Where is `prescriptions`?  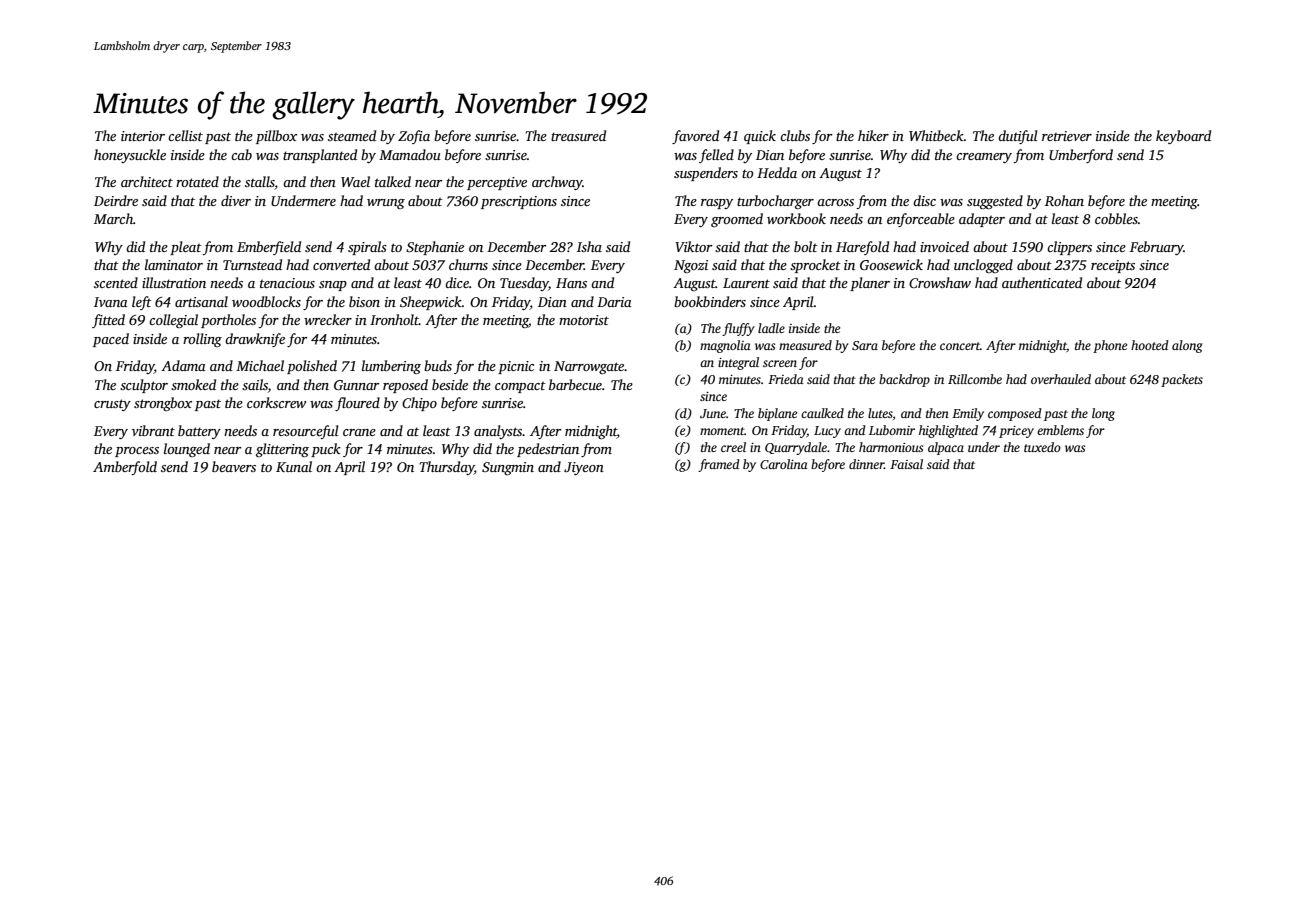 prescriptions is located at coordinates (519, 202).
